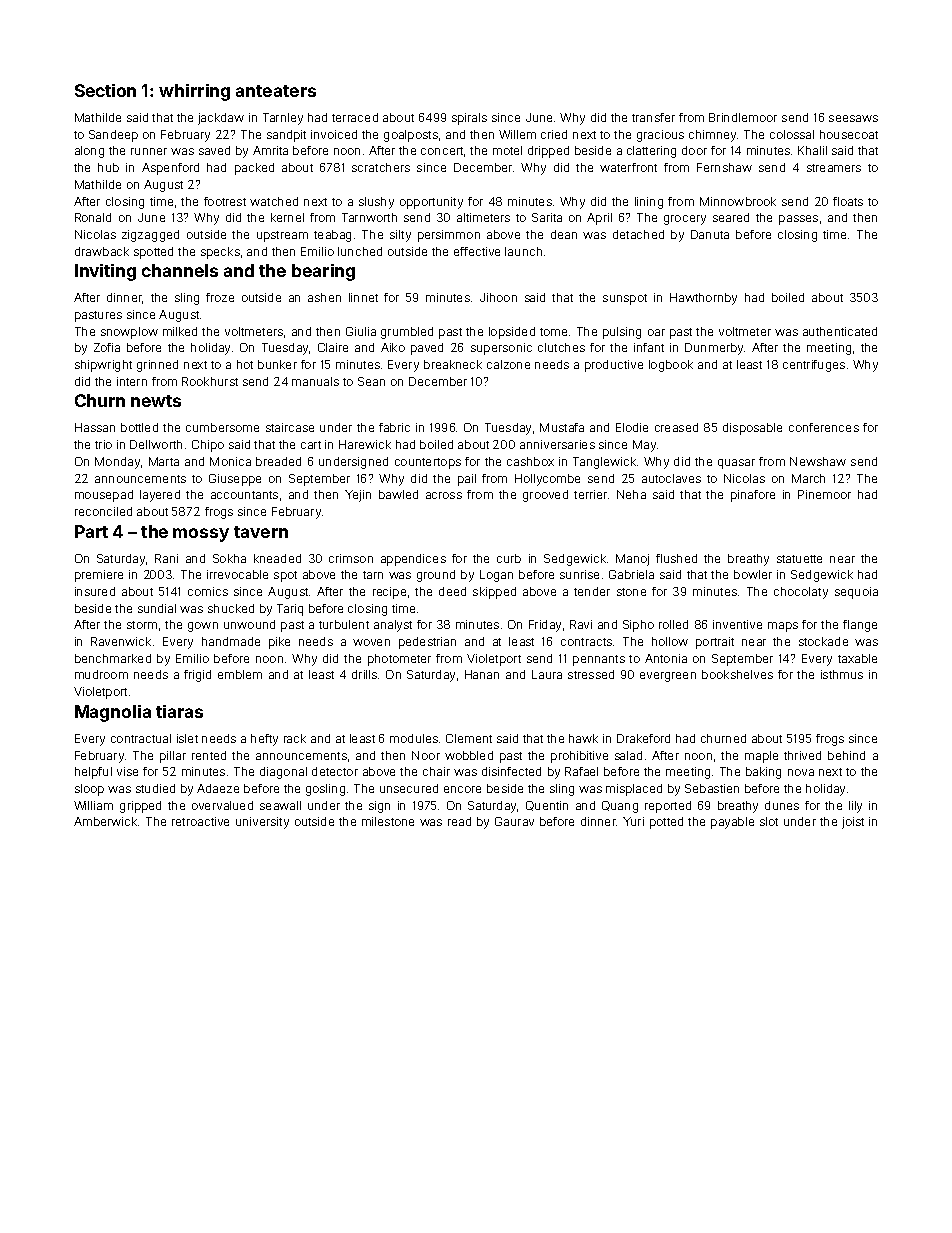 This page has width=952, height=1233. I want to click on transfer, so click(653, 117).
